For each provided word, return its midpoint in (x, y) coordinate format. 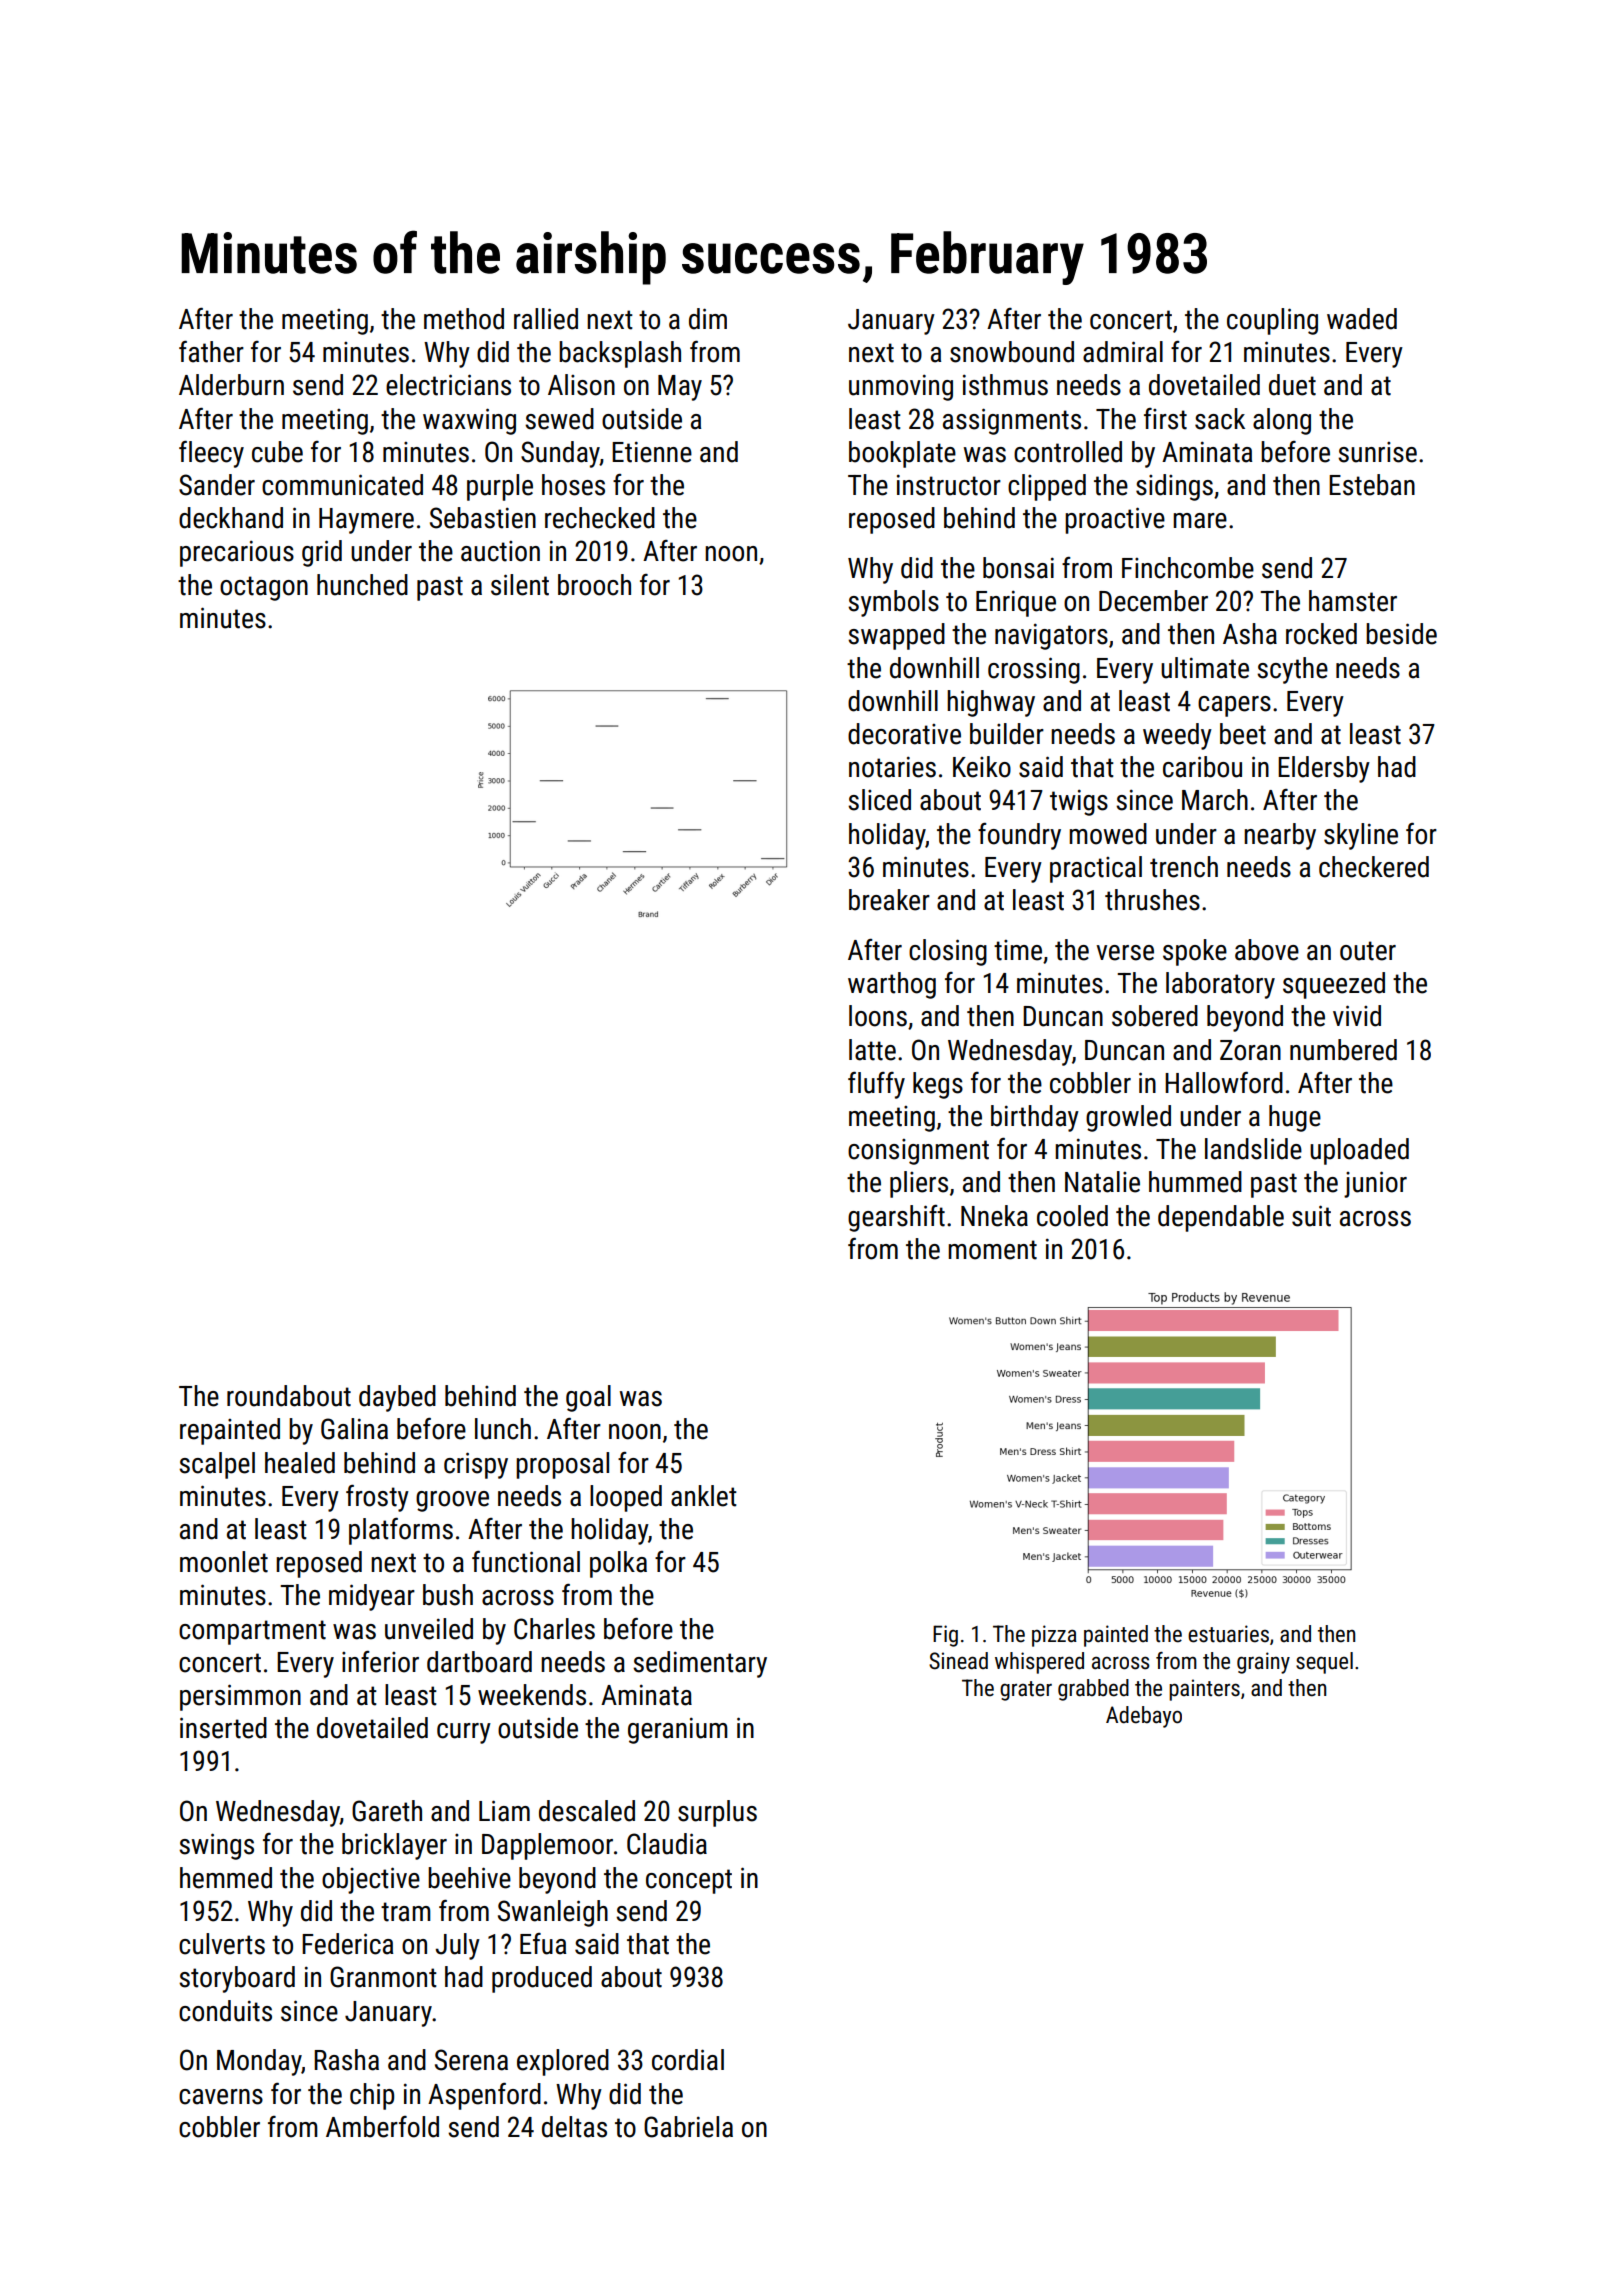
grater (1026, 1691)
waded (1362, 319)
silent (520, 585)
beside (1401, 634)
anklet (704, 1496)
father (211, 351)
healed (300, 1463)
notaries (892, 767)
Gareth (387, 1811)
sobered (1155, 1016)
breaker (889, 900)
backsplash (620, 354)
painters (1204, 1690)
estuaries (1228, 1634)
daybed (397, 1398)
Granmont (383, 1977)
